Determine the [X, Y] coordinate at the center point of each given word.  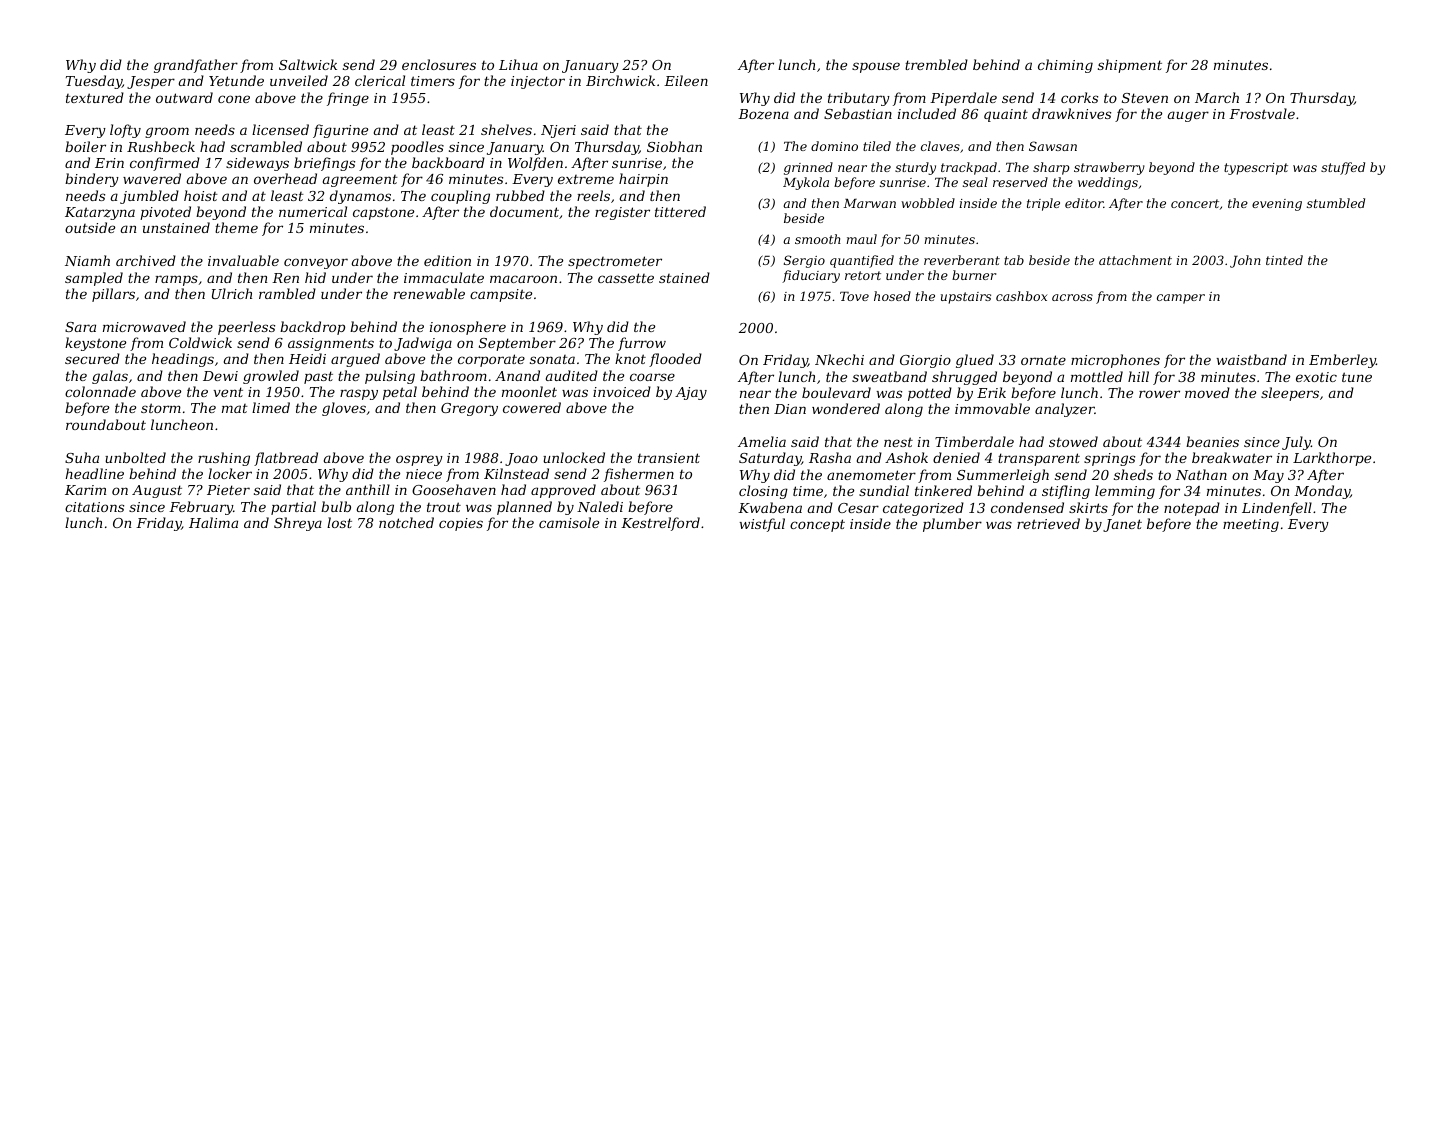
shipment [1130, 66]
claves [940, 146]
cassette [626, 278]
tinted [1284, 260]
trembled [936, 64]
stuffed [1343, 168]
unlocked [574, 457]
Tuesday [94, 82]
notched [406, 522]
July [1296, 443]
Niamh [87, 260]
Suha [82, 457]
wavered [152, 178]
